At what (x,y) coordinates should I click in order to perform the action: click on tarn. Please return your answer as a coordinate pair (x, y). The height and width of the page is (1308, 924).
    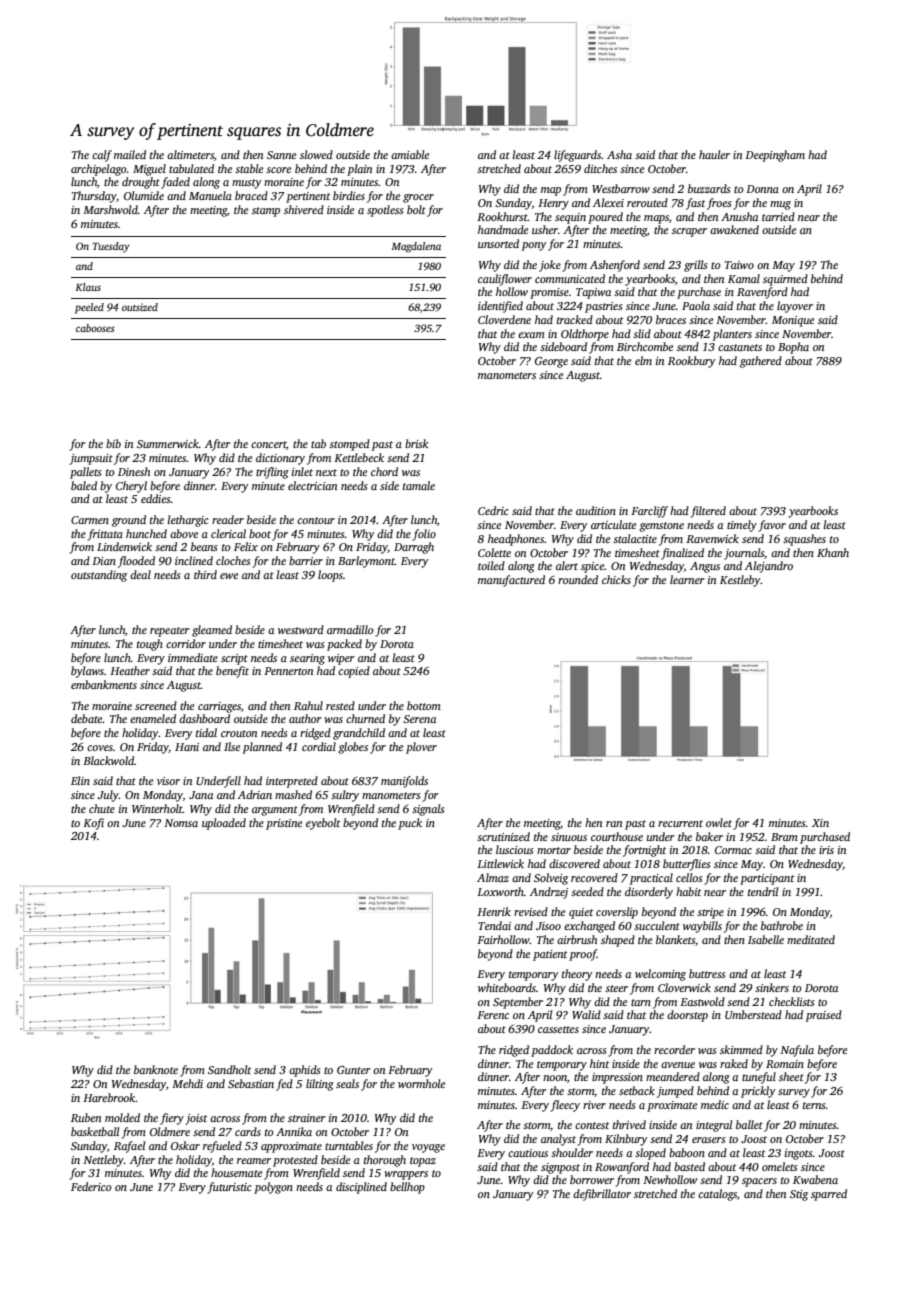
    Looking at the image, I should click on (641, 1002).
